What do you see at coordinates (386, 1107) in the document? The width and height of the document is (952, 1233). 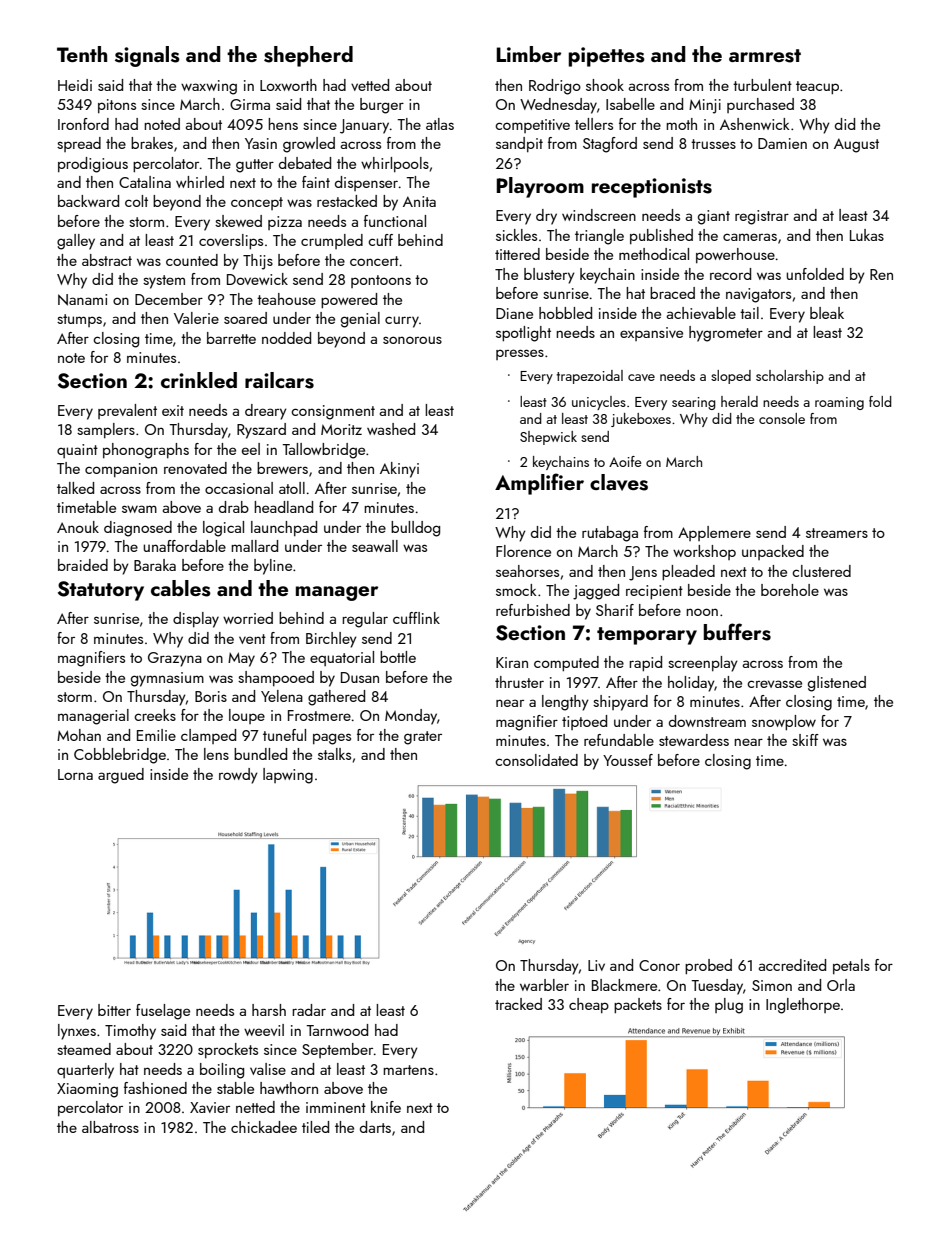 I see `knife` at bounding box center [386, 1107].
